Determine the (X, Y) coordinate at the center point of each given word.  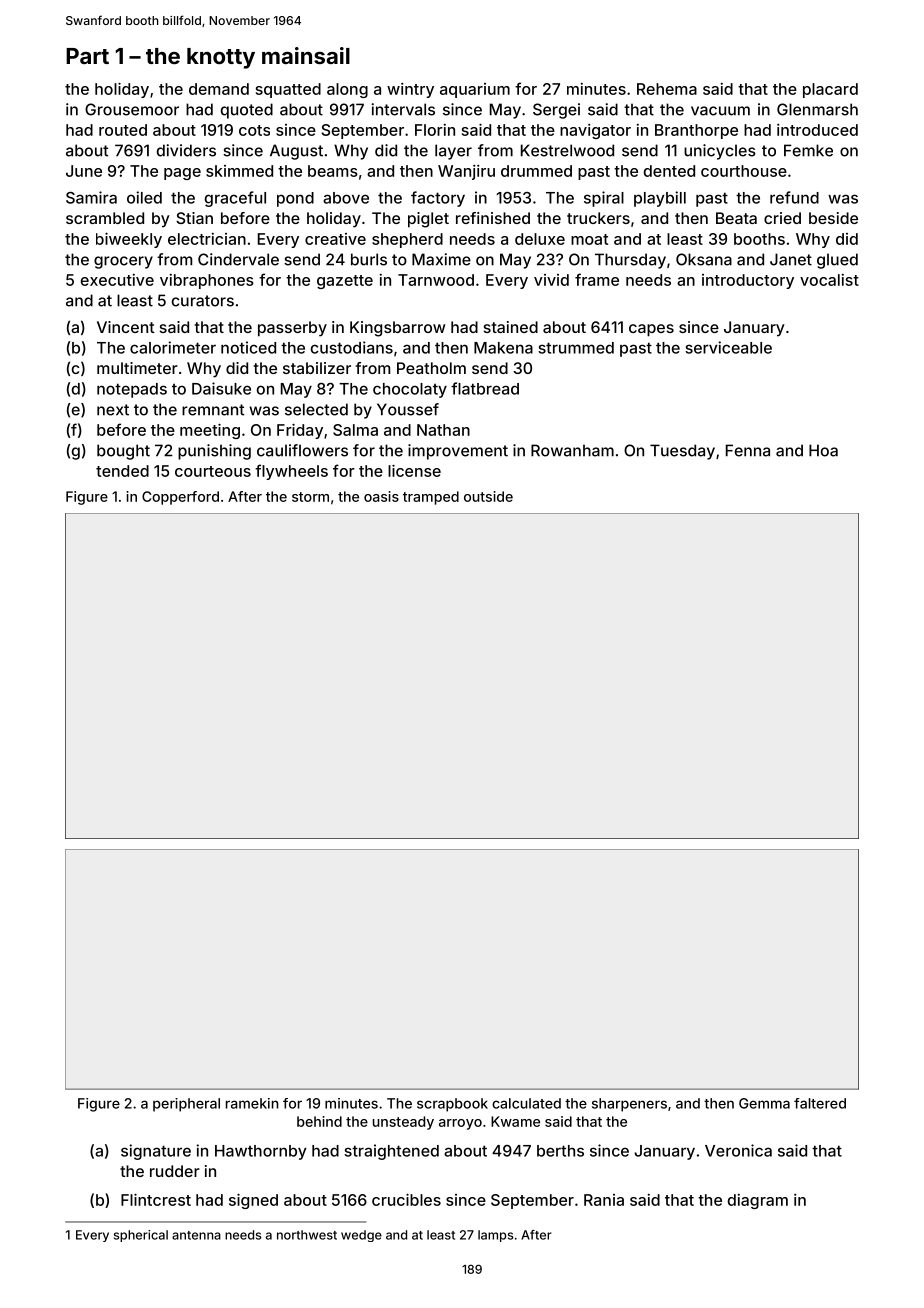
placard (830, 90)
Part (87, 56)
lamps (496, 1236)
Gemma (764, 1103)
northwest (307, 1235)
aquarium (475, 90)
